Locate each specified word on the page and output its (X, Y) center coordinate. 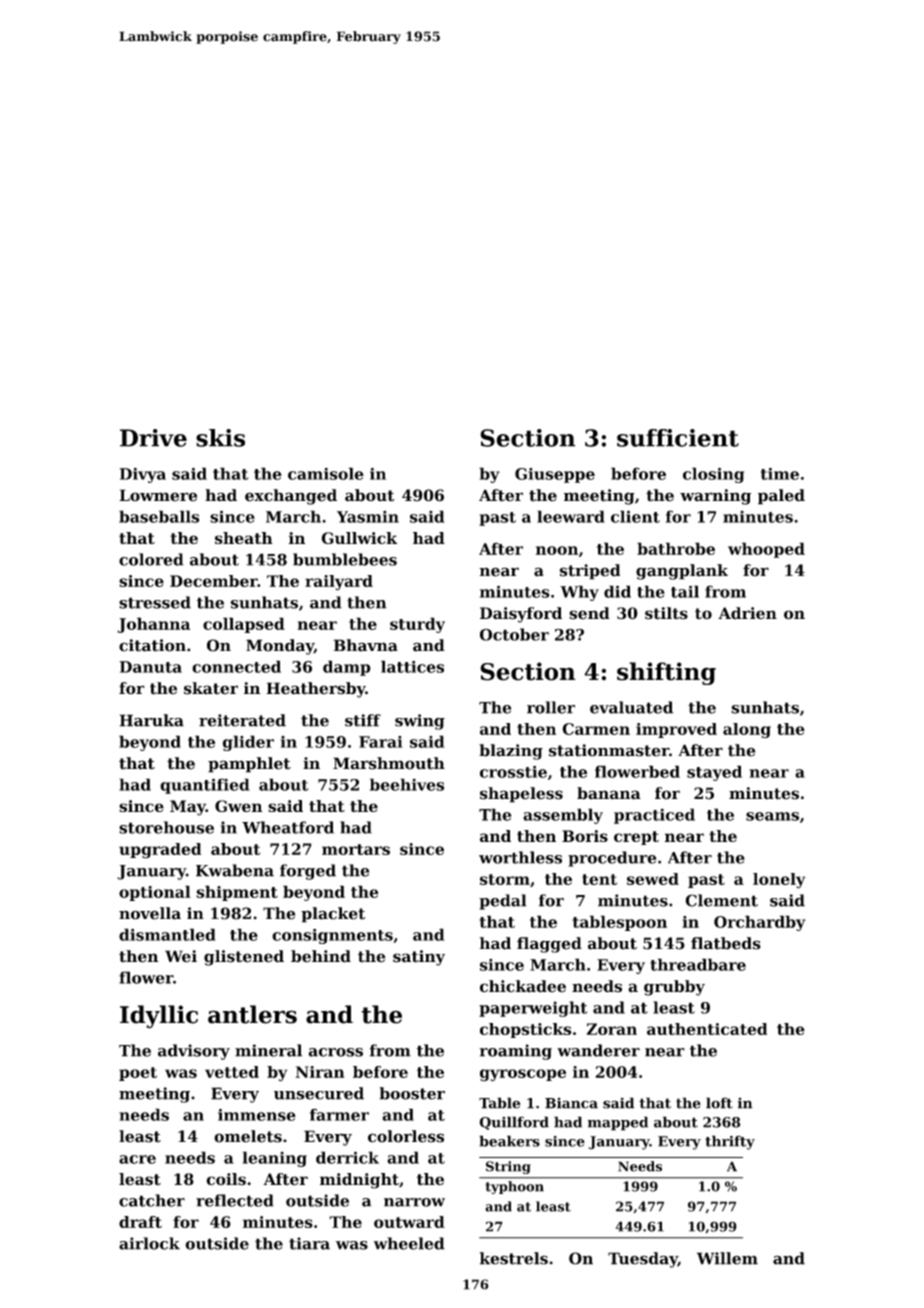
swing (420, 722)
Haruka (152, 720)
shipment (237, 893)
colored (151, 559)
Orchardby (760, 923)
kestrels (514, 1258)
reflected (235, 1200)
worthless (520, 857)
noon (557, 550)
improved (676, 730)
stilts (666, 613)
